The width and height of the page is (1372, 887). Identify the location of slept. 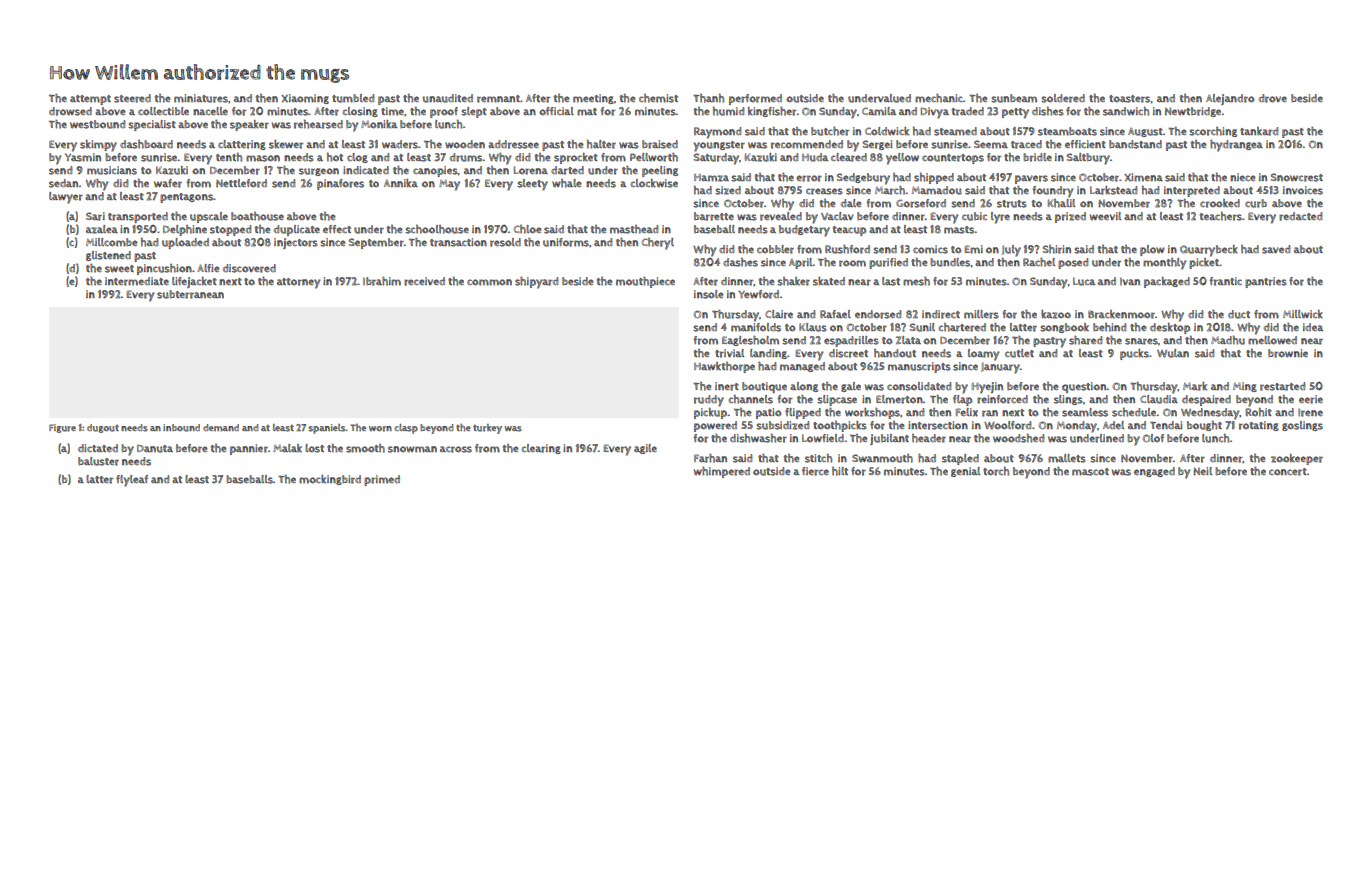
(474, 112).
